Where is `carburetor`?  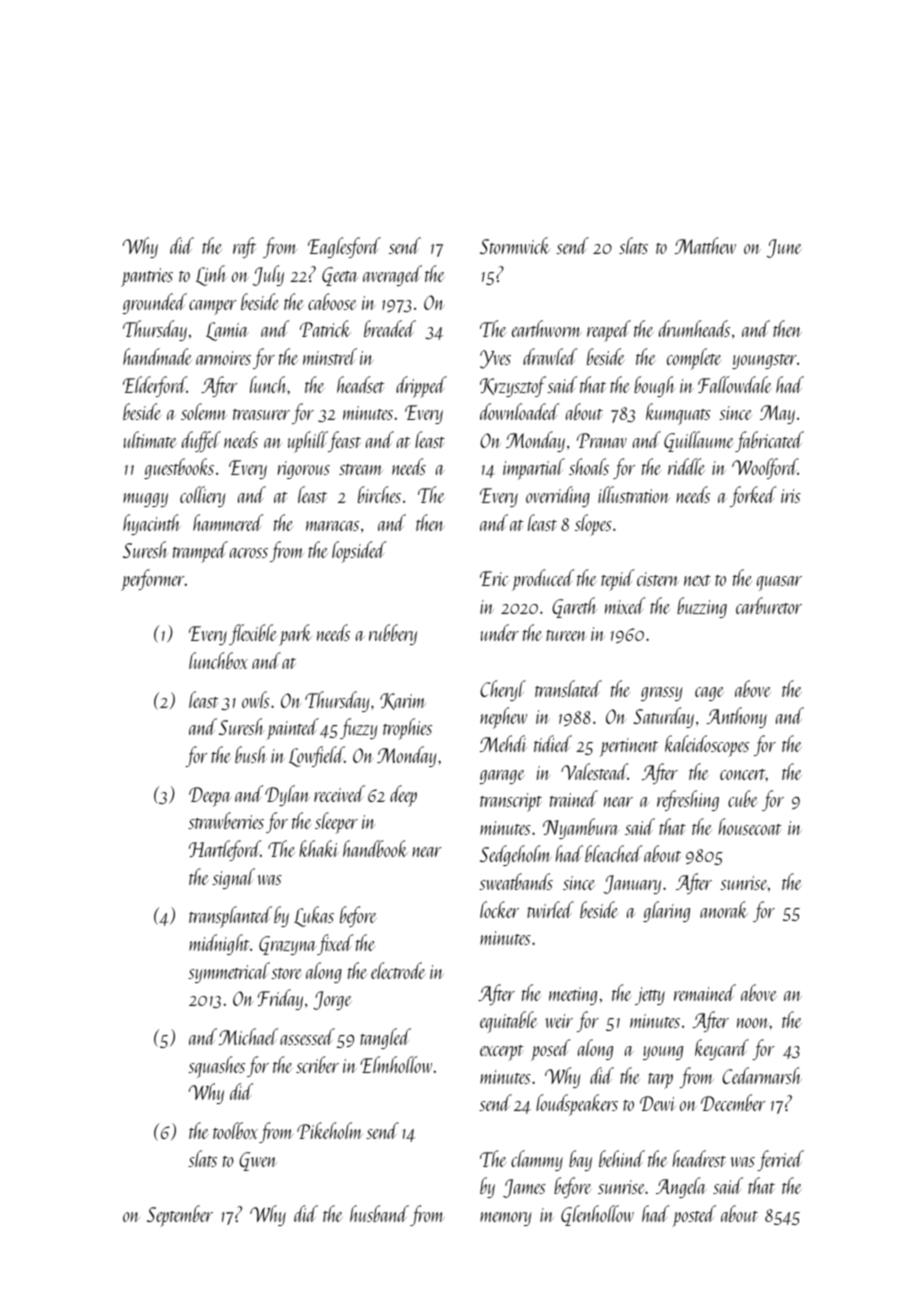
carburetor is located at coordinates (769, 605).
